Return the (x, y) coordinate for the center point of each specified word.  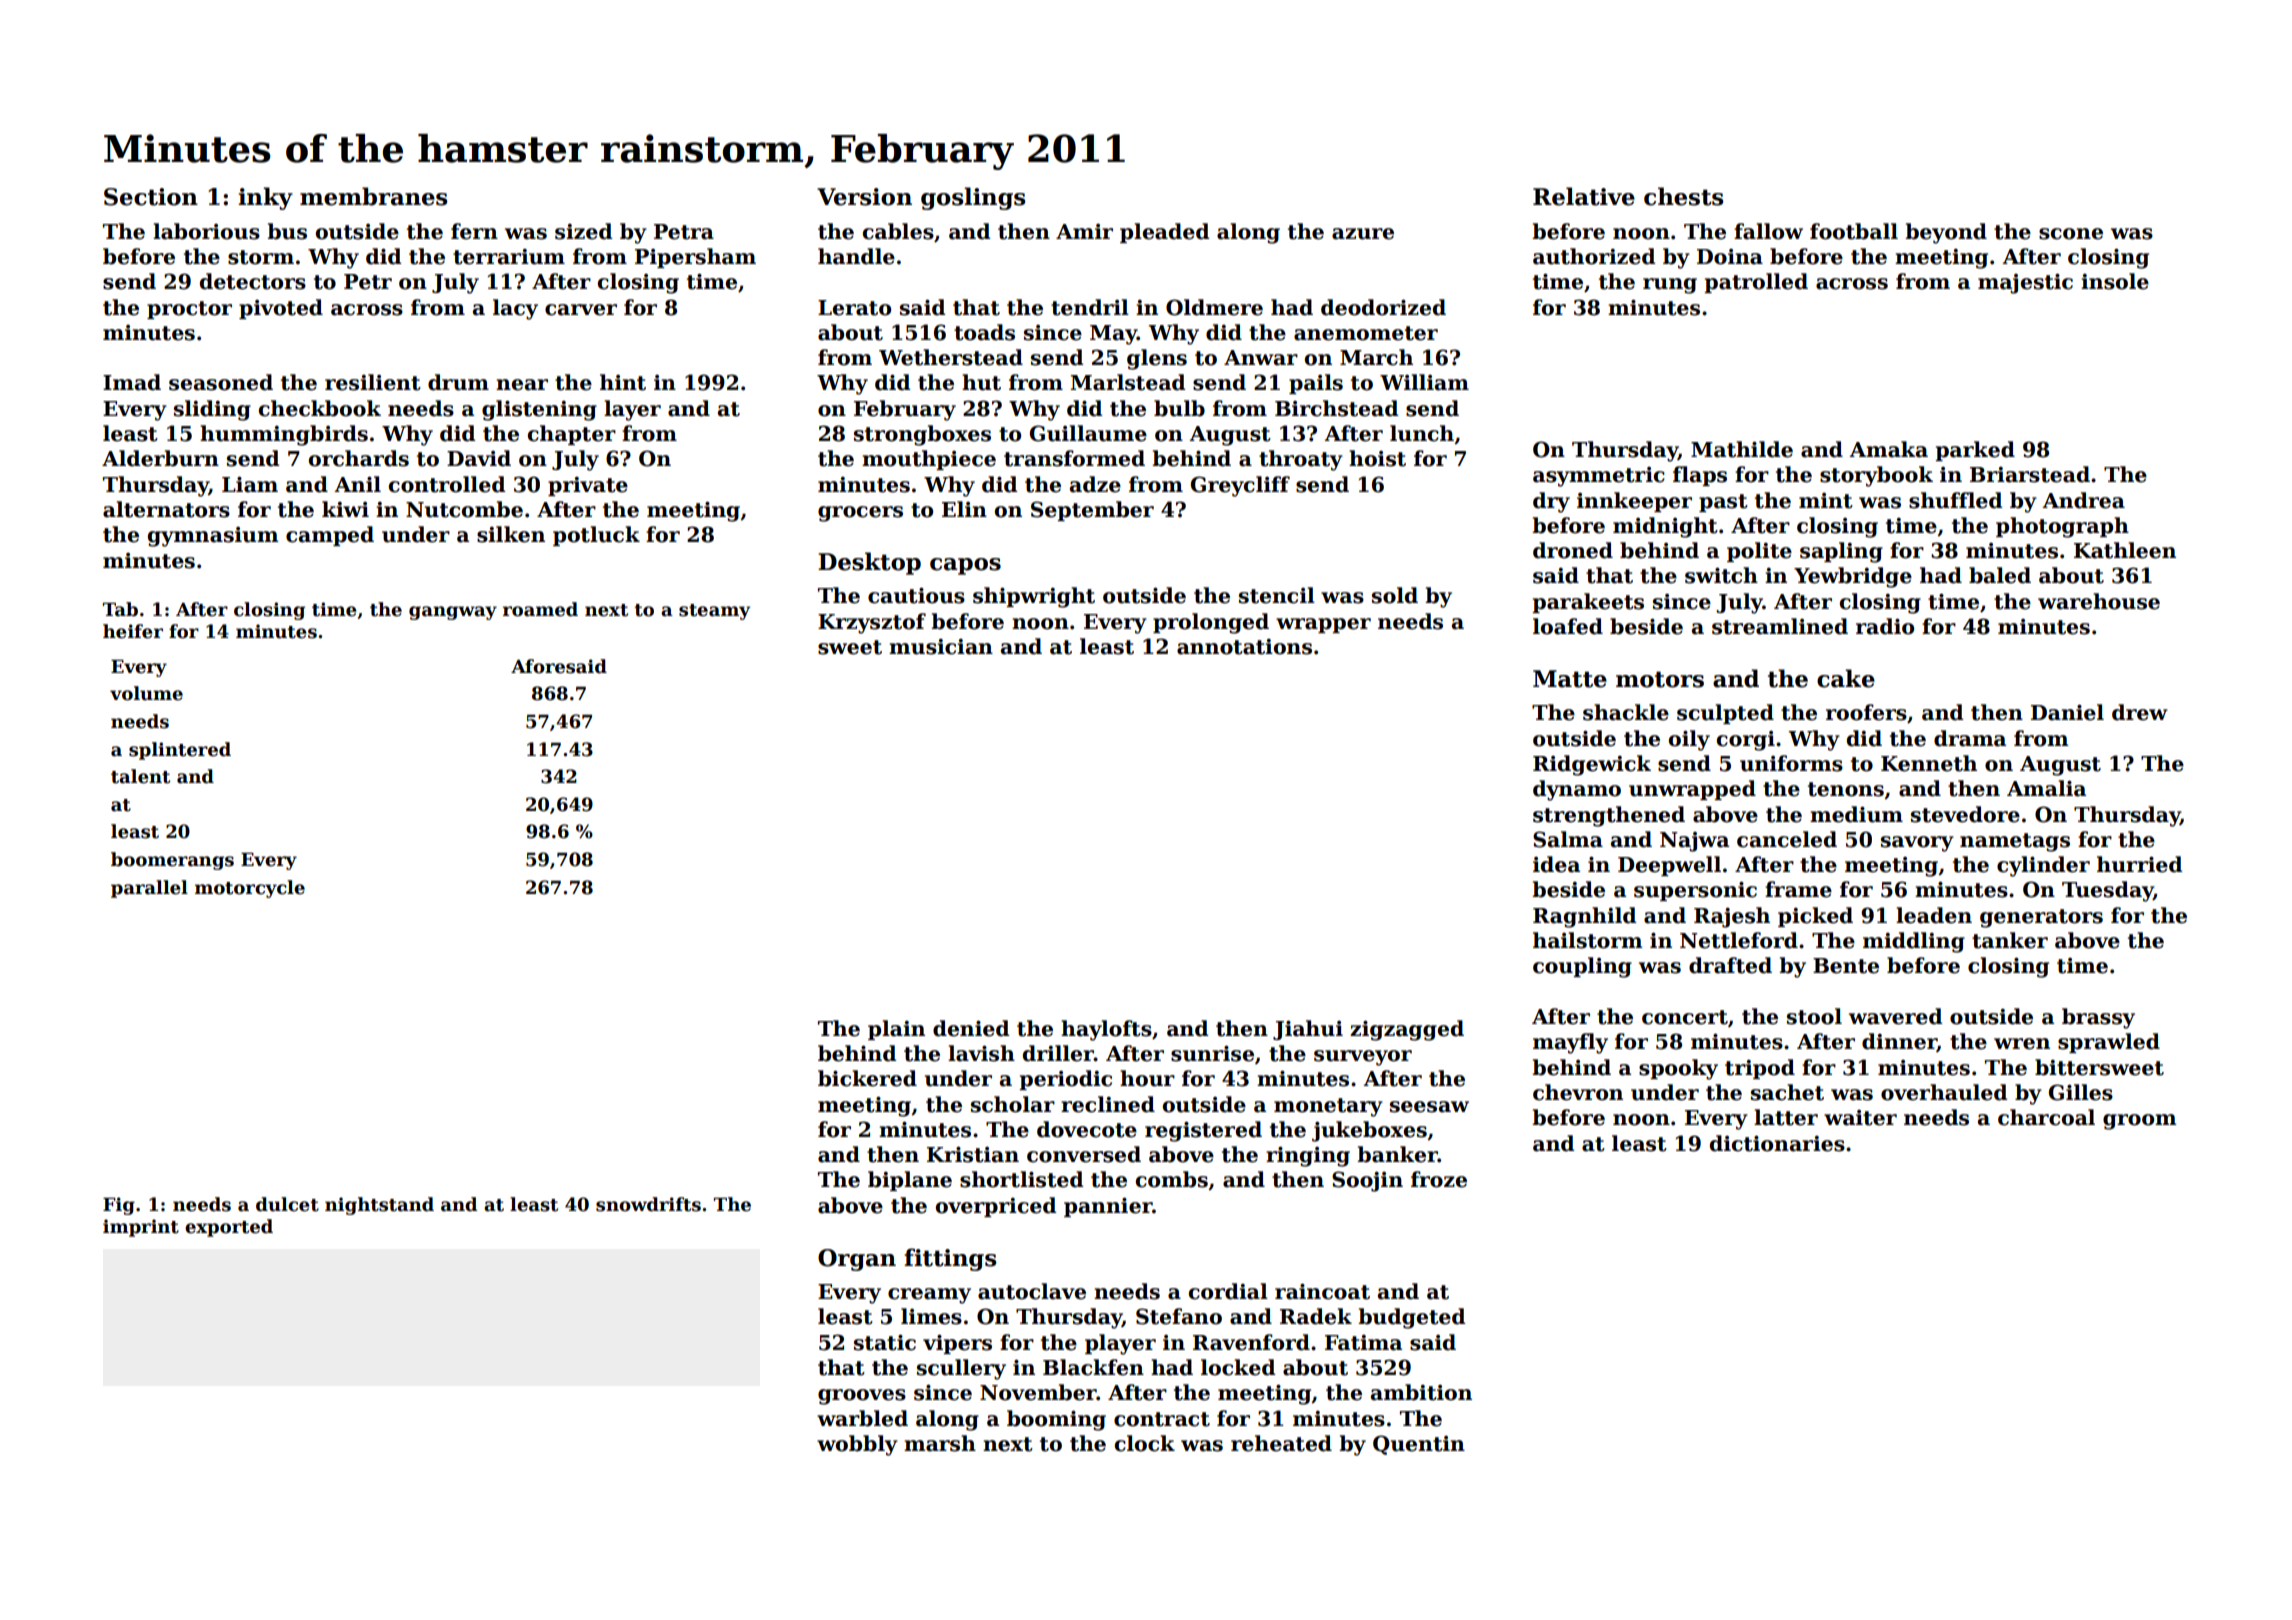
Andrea (2084, 500)
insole (2115, 281)
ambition (1421, 1392)
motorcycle (250, 889)
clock (1145, 1443)
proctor (189, 310)
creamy (929, 1296)
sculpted (1725, 714)
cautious (916, 595)
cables (898, 231)
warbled (862, 1418)
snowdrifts (648, 1204)
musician (941, 646)
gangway (453, 613)
